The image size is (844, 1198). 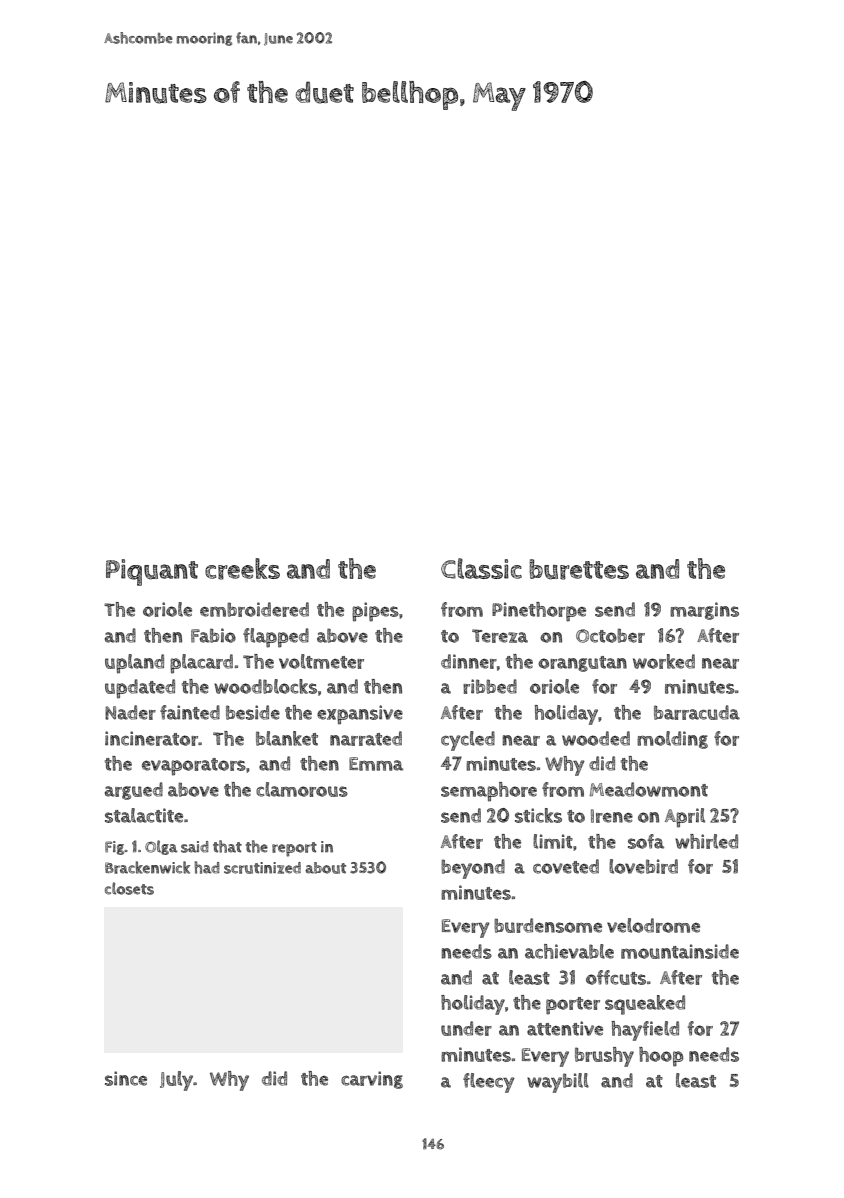 I want to click on October, so click(x=610, y=635).
